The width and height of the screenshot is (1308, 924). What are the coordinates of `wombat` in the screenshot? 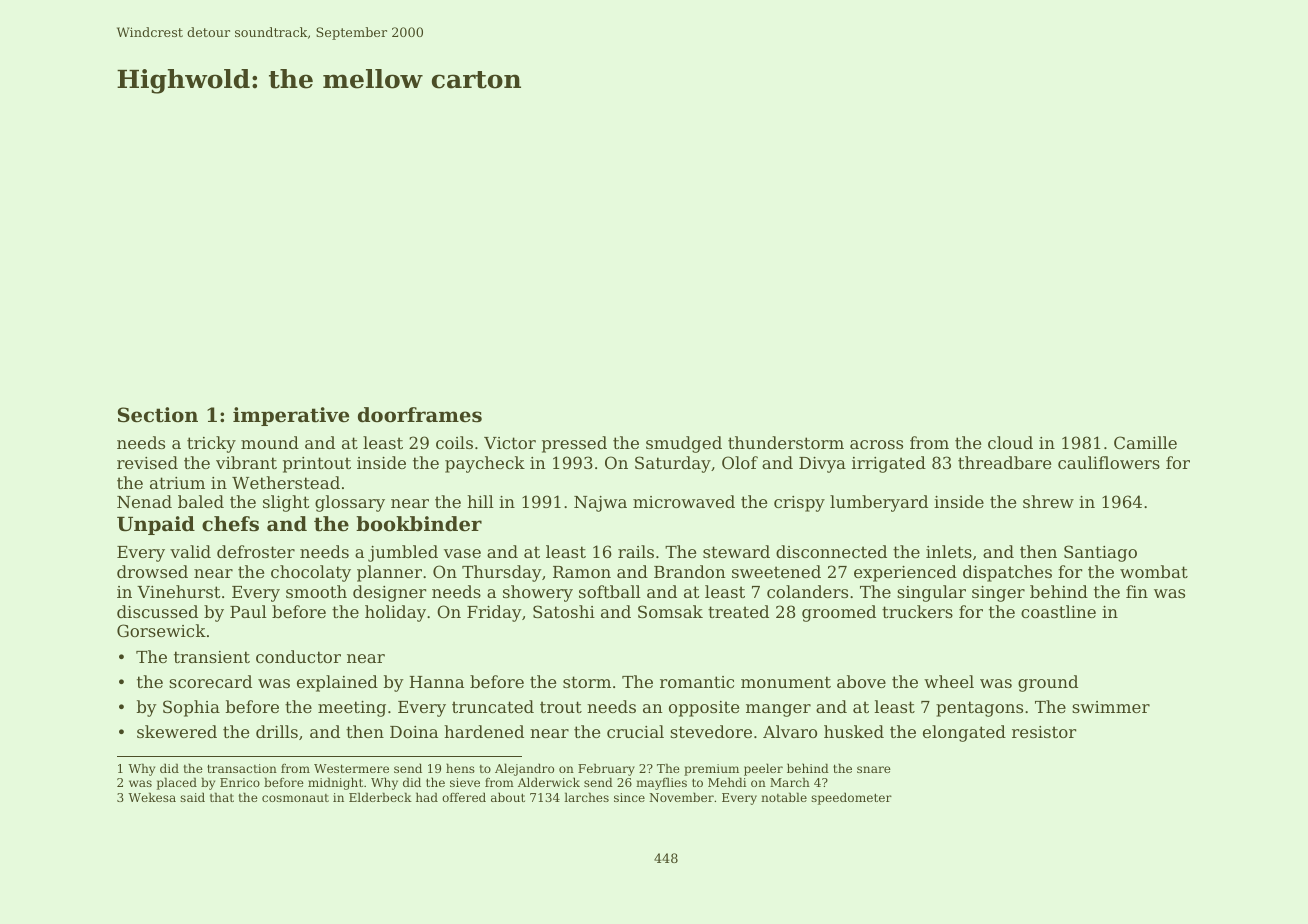 It's located at (1154, 571).
